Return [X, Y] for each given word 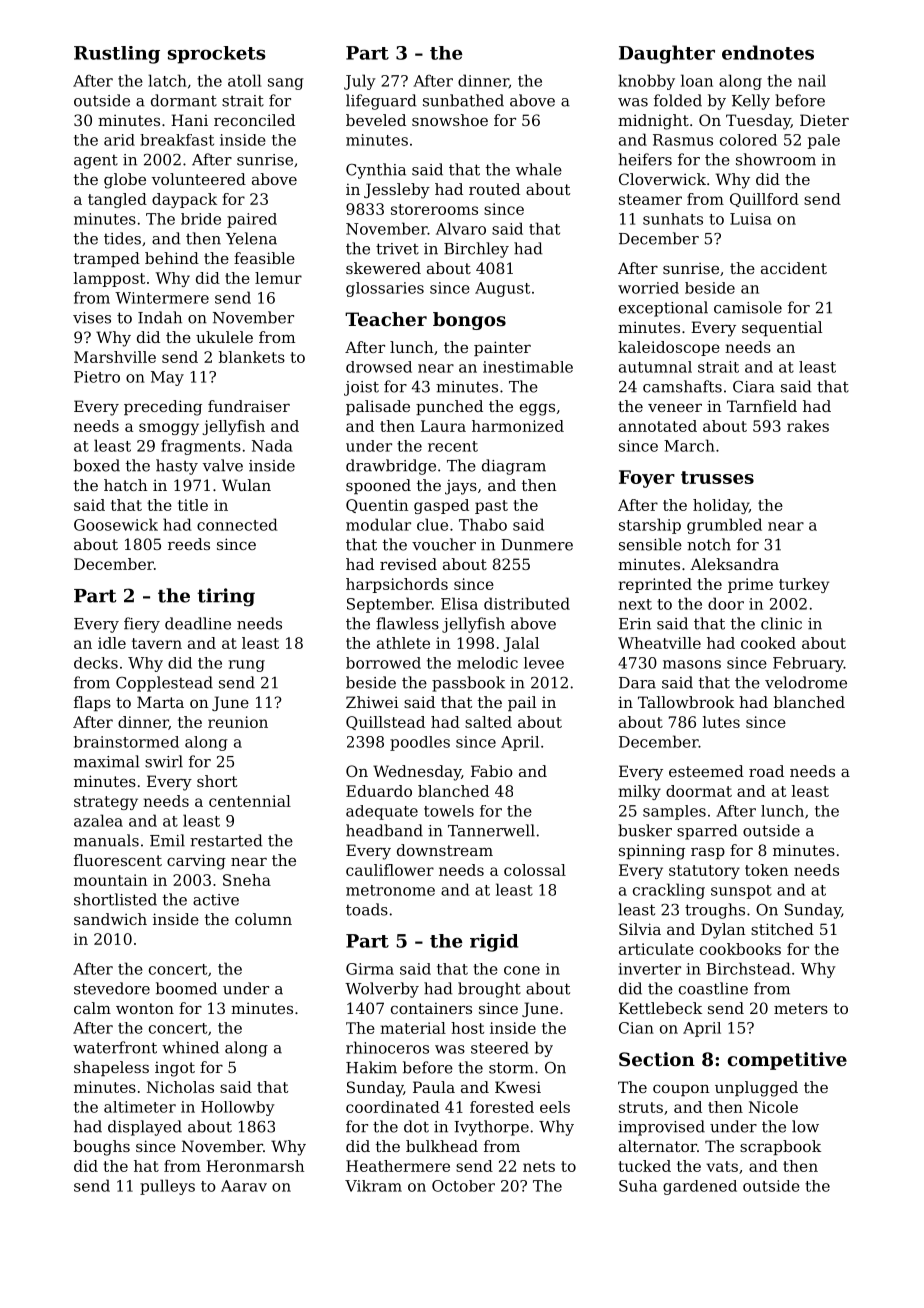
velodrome [806, 682]
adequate [382, 812]
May [167, 378]
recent [453, 446]
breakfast [177, 140]
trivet [397, 249]
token [766, 870]
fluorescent [118, 860]
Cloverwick [662, 179]
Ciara [754, 386]
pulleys [167, 1187]
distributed [527, 603]
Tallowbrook [686, 702]
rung [247, 666]
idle [112, 643]
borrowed [383, 663]
